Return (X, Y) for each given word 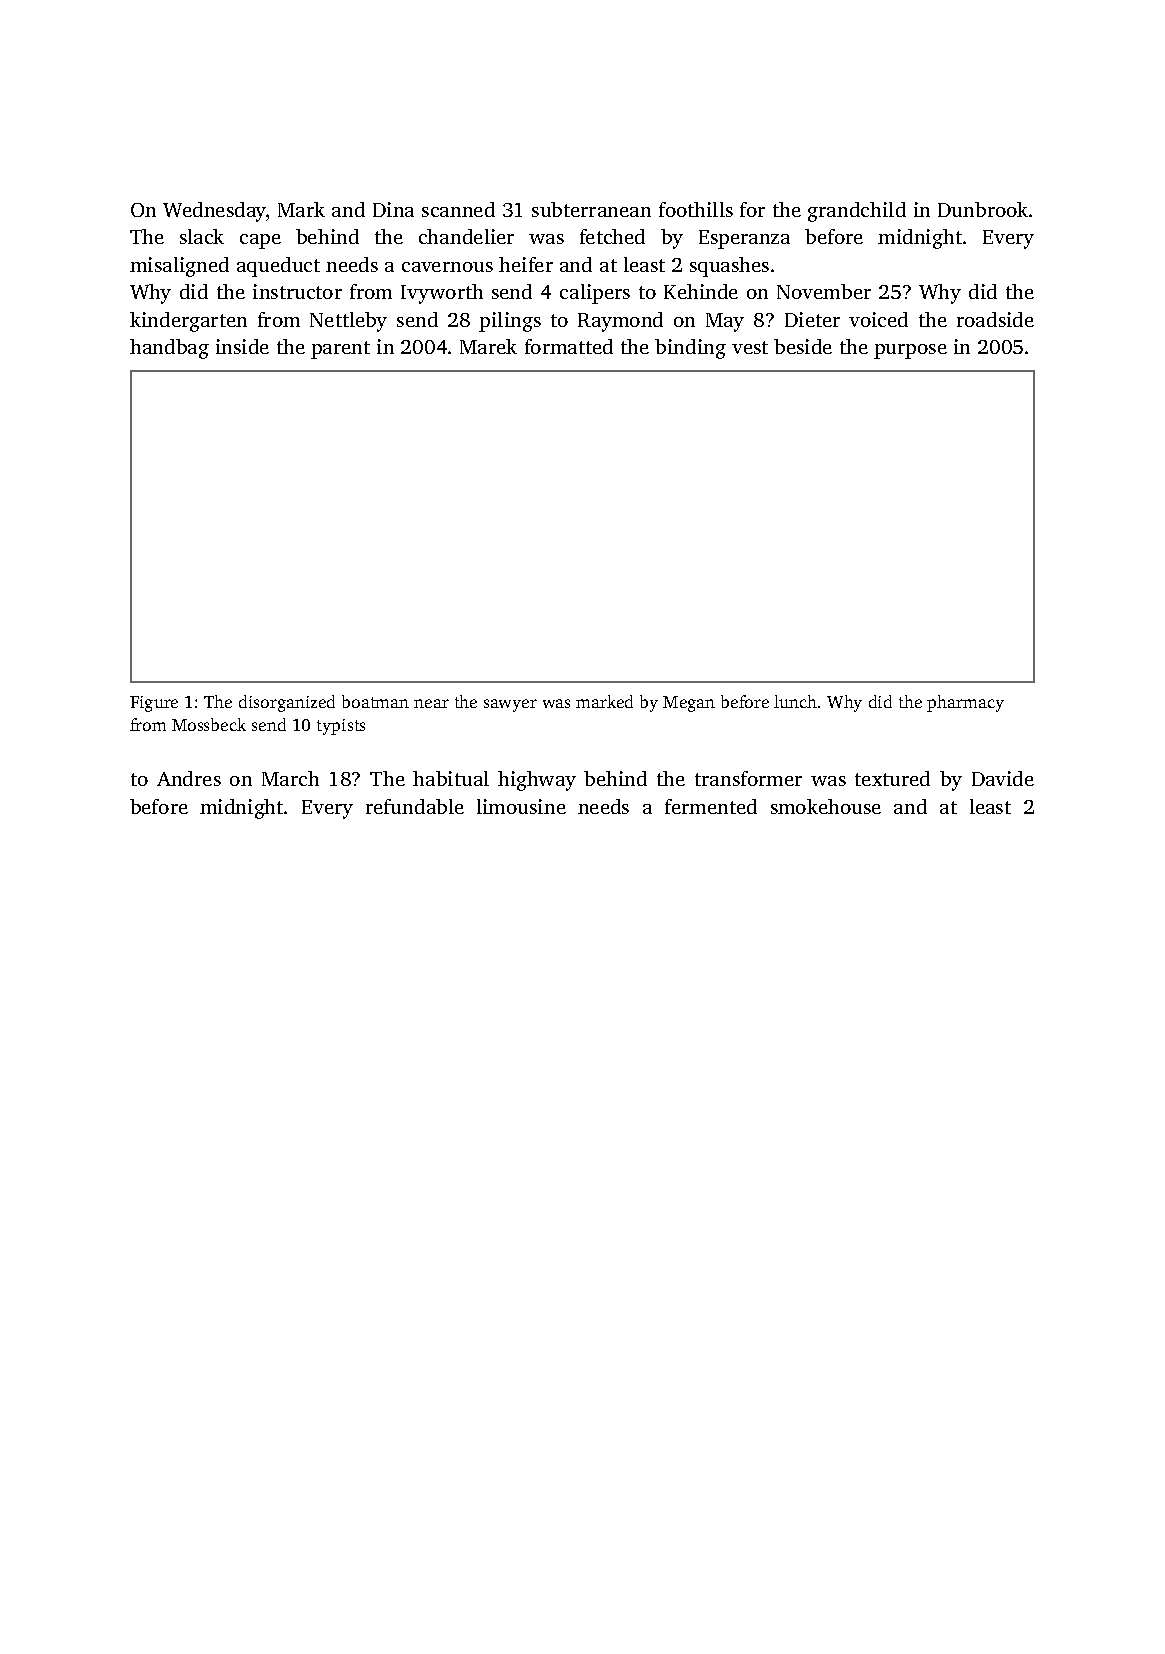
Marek (488, 346)
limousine (521, 806)
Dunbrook (984, 209)
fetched (612, 236)
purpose (910, 351)
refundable (415, 806)
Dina (393, 209)
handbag (169, 349)
